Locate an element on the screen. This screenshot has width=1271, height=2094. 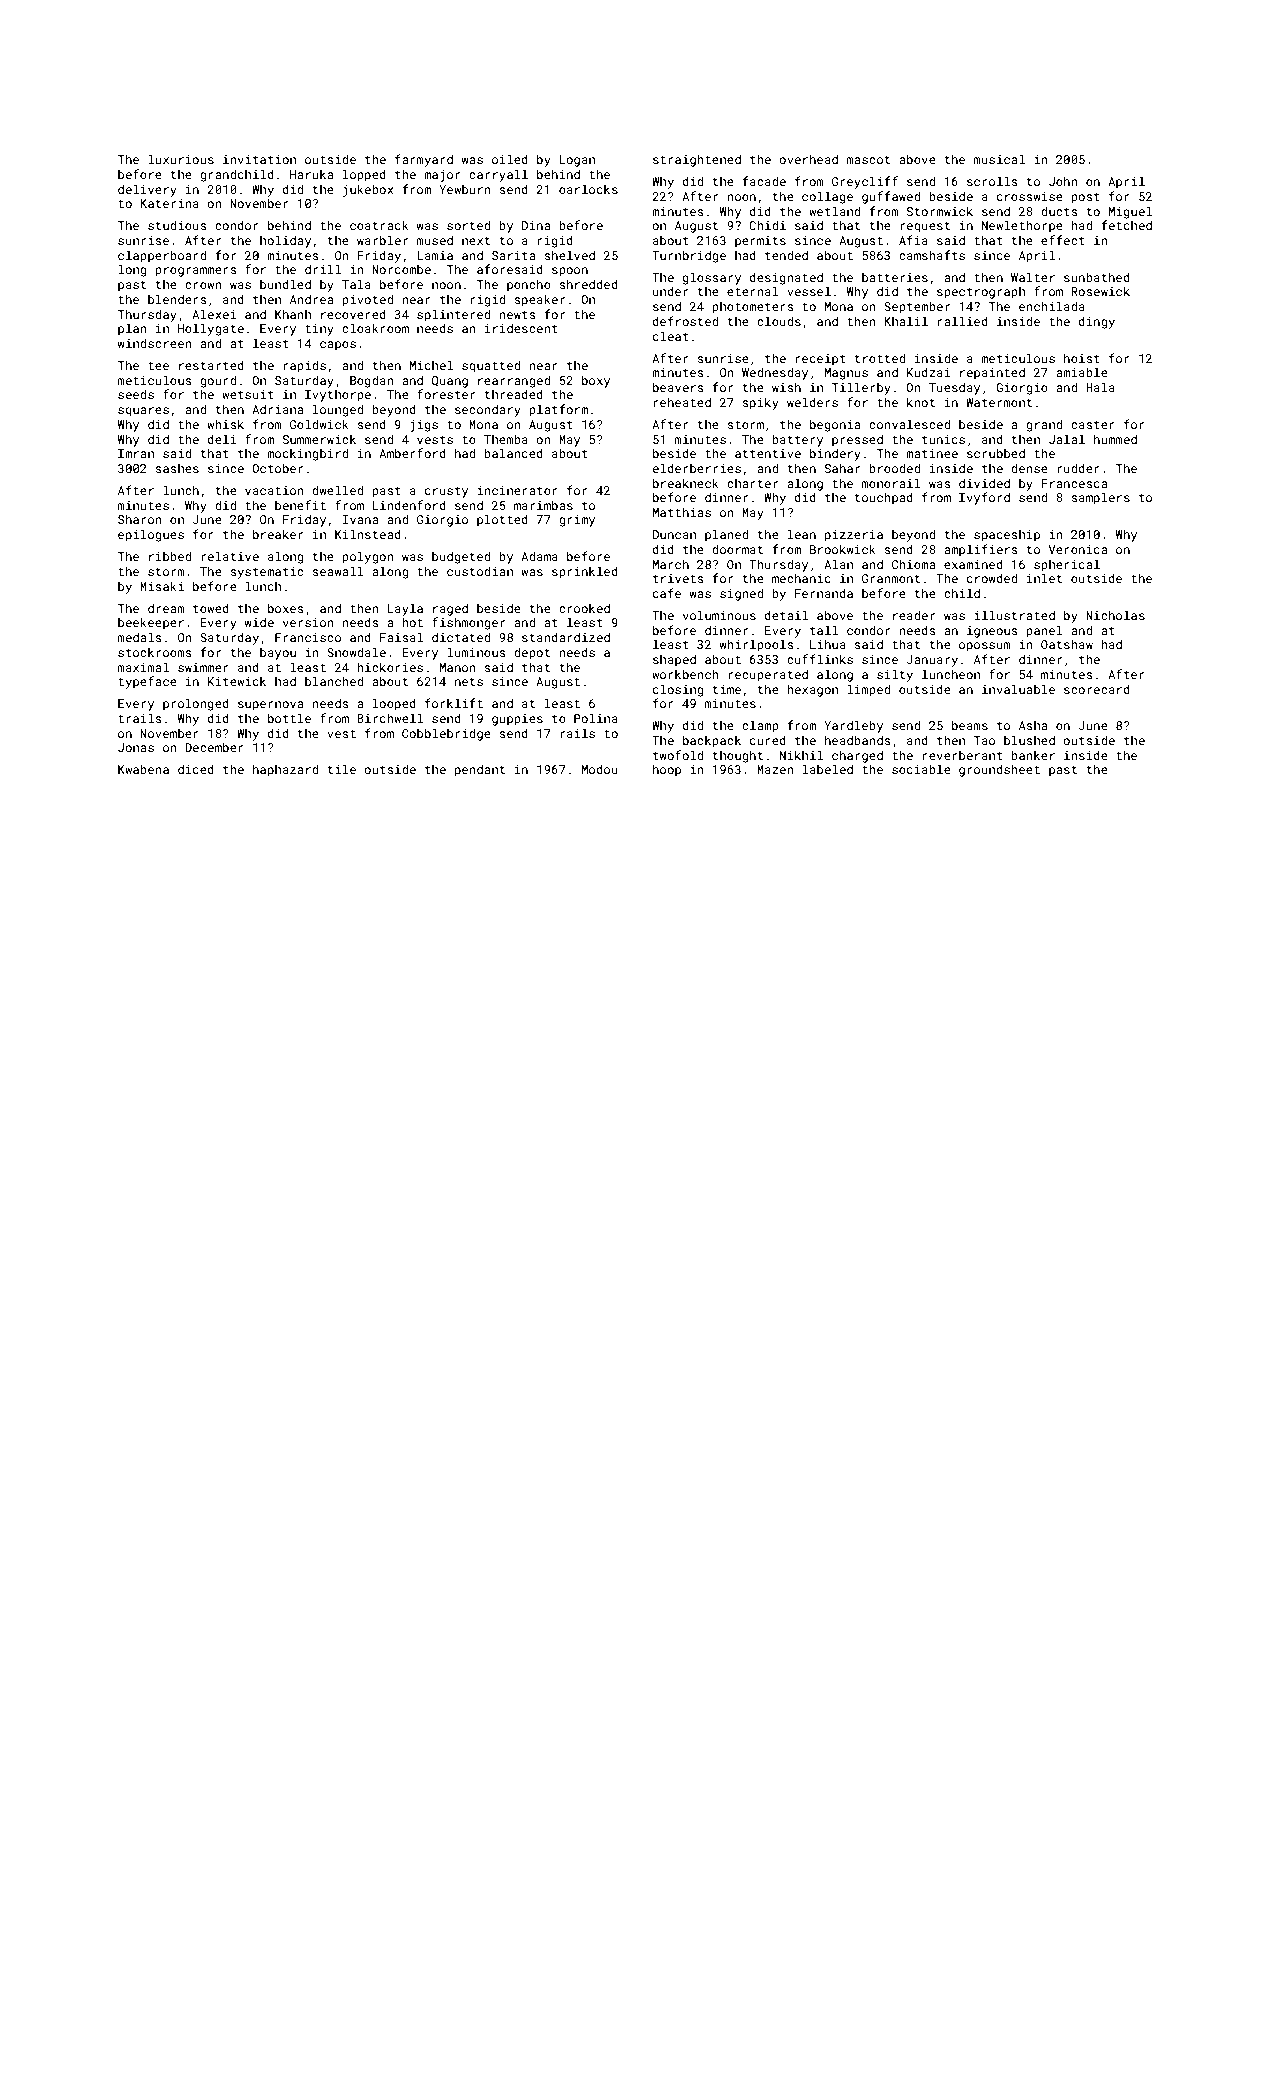
batteries is located at coordinates (895, 277).
